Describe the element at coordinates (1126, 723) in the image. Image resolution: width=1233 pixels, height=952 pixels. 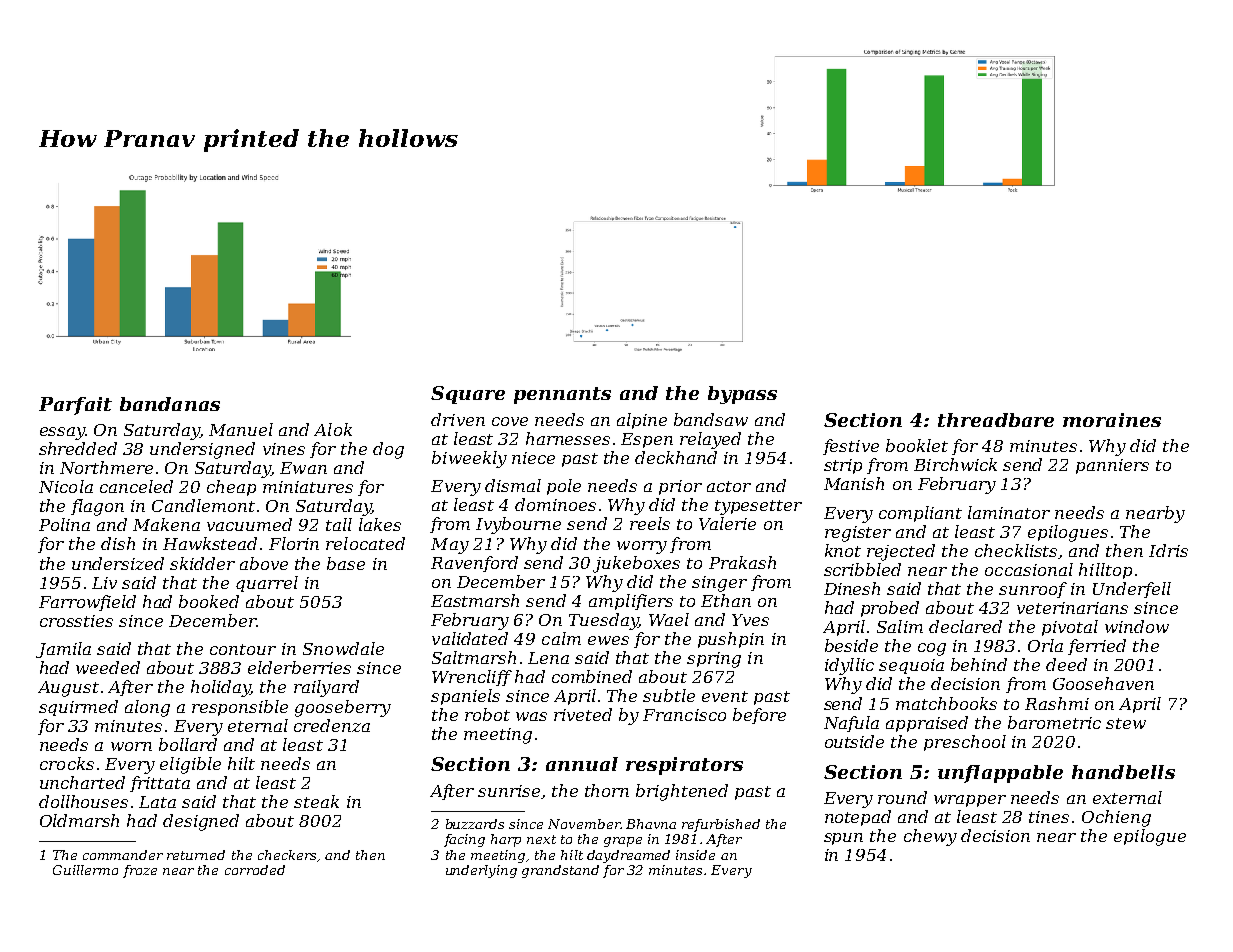
I see `stew` at that location.
